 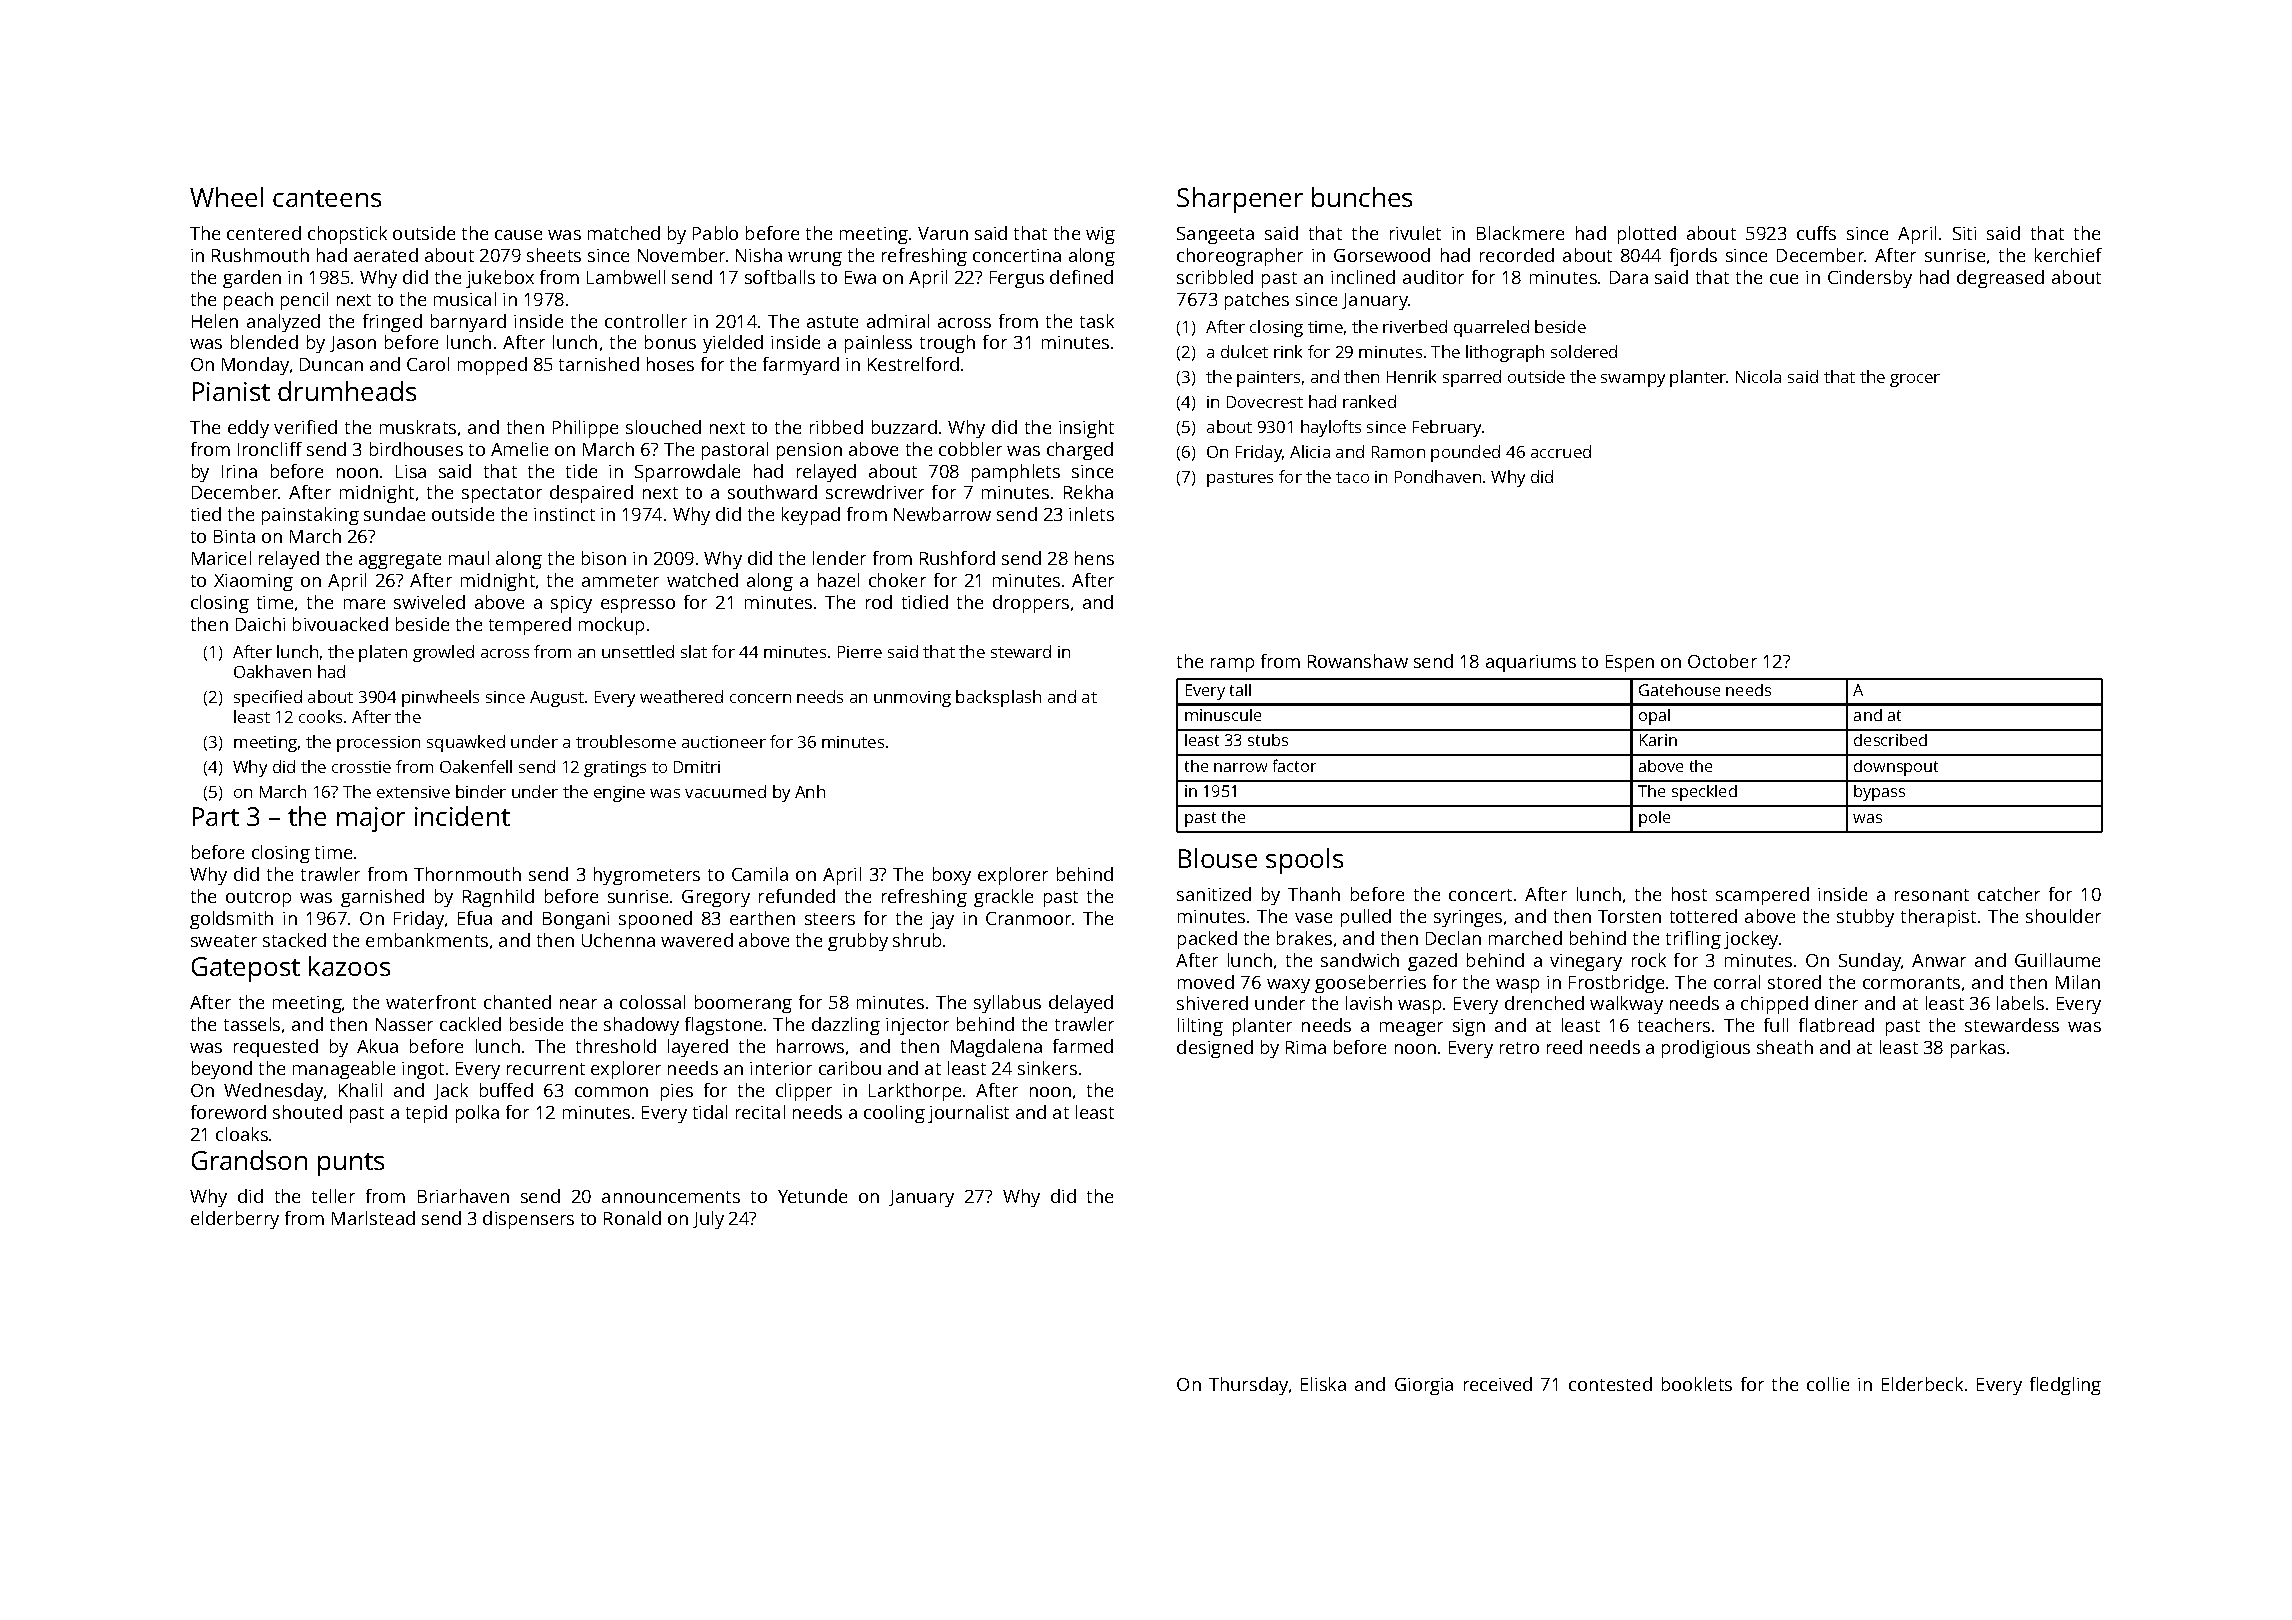 I want to click on Sharpener, so click(x=1240, y=200).
